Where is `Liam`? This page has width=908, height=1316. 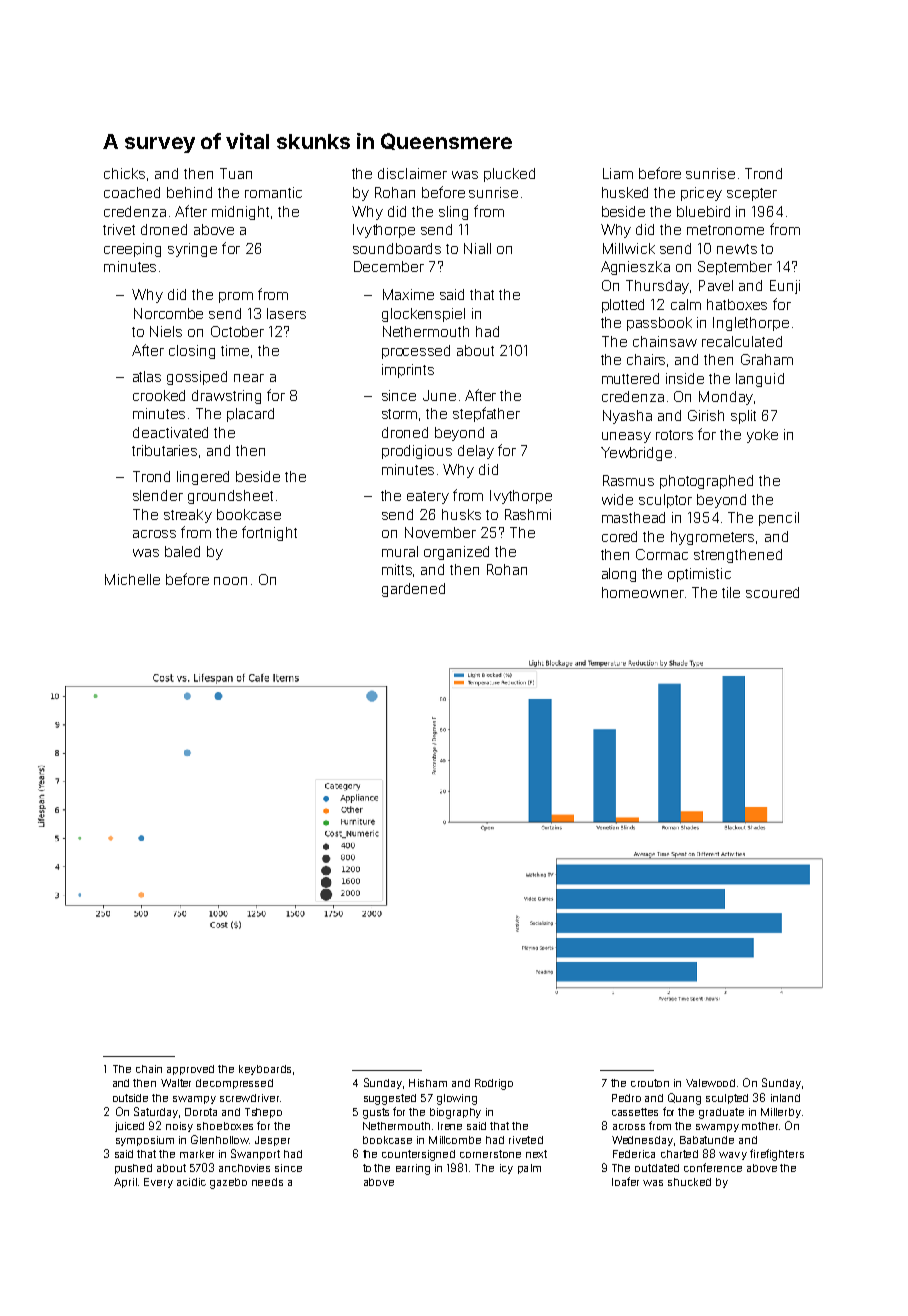 Liam is located at coordinates (618, 173).
